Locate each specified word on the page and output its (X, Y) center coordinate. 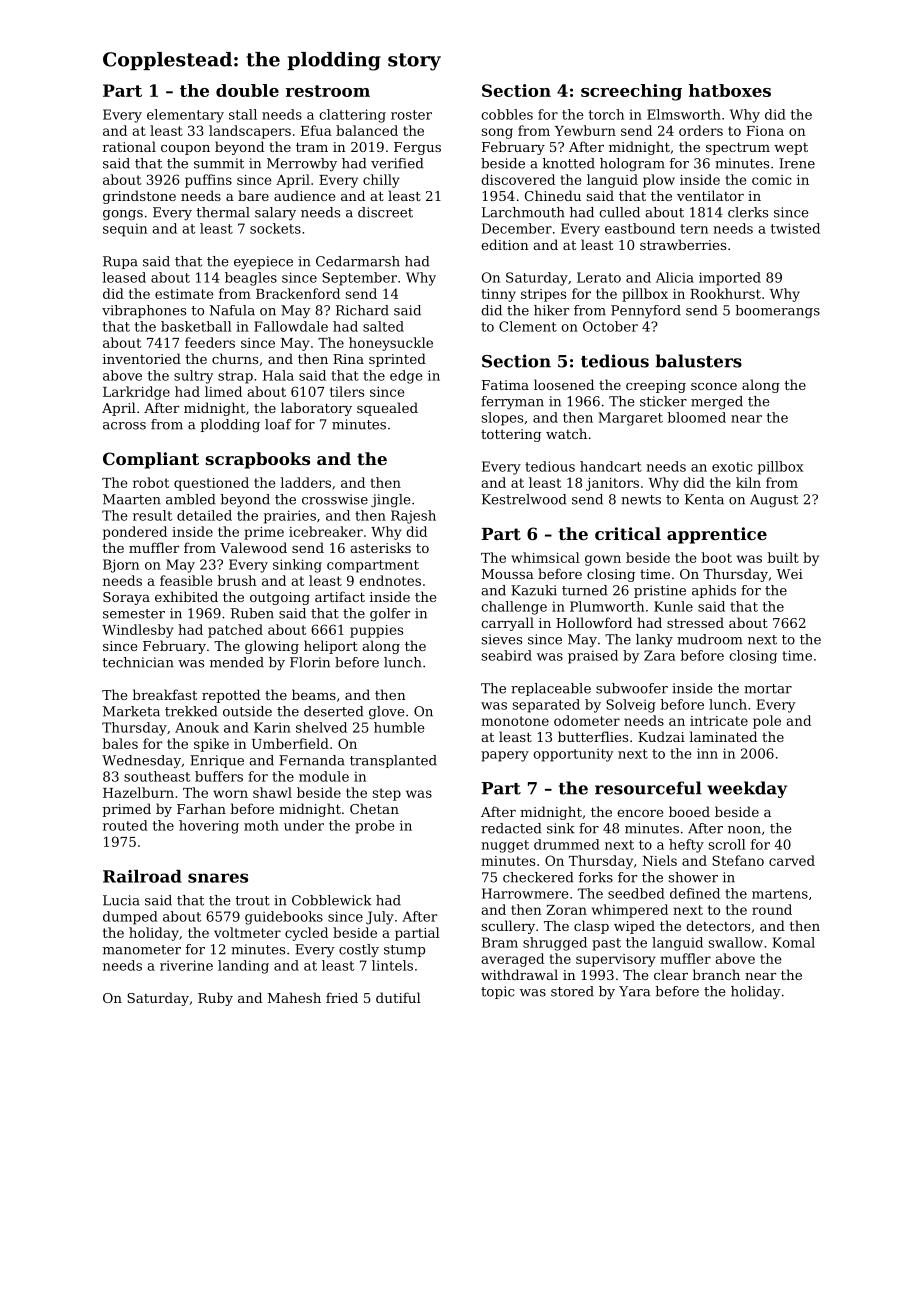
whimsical (545, 557)
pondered (135, 533)
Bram (500, 942)
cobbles (507, 114)
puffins (208, 181)
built (783, 557)
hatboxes (730, 90)
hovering (209, 827)
